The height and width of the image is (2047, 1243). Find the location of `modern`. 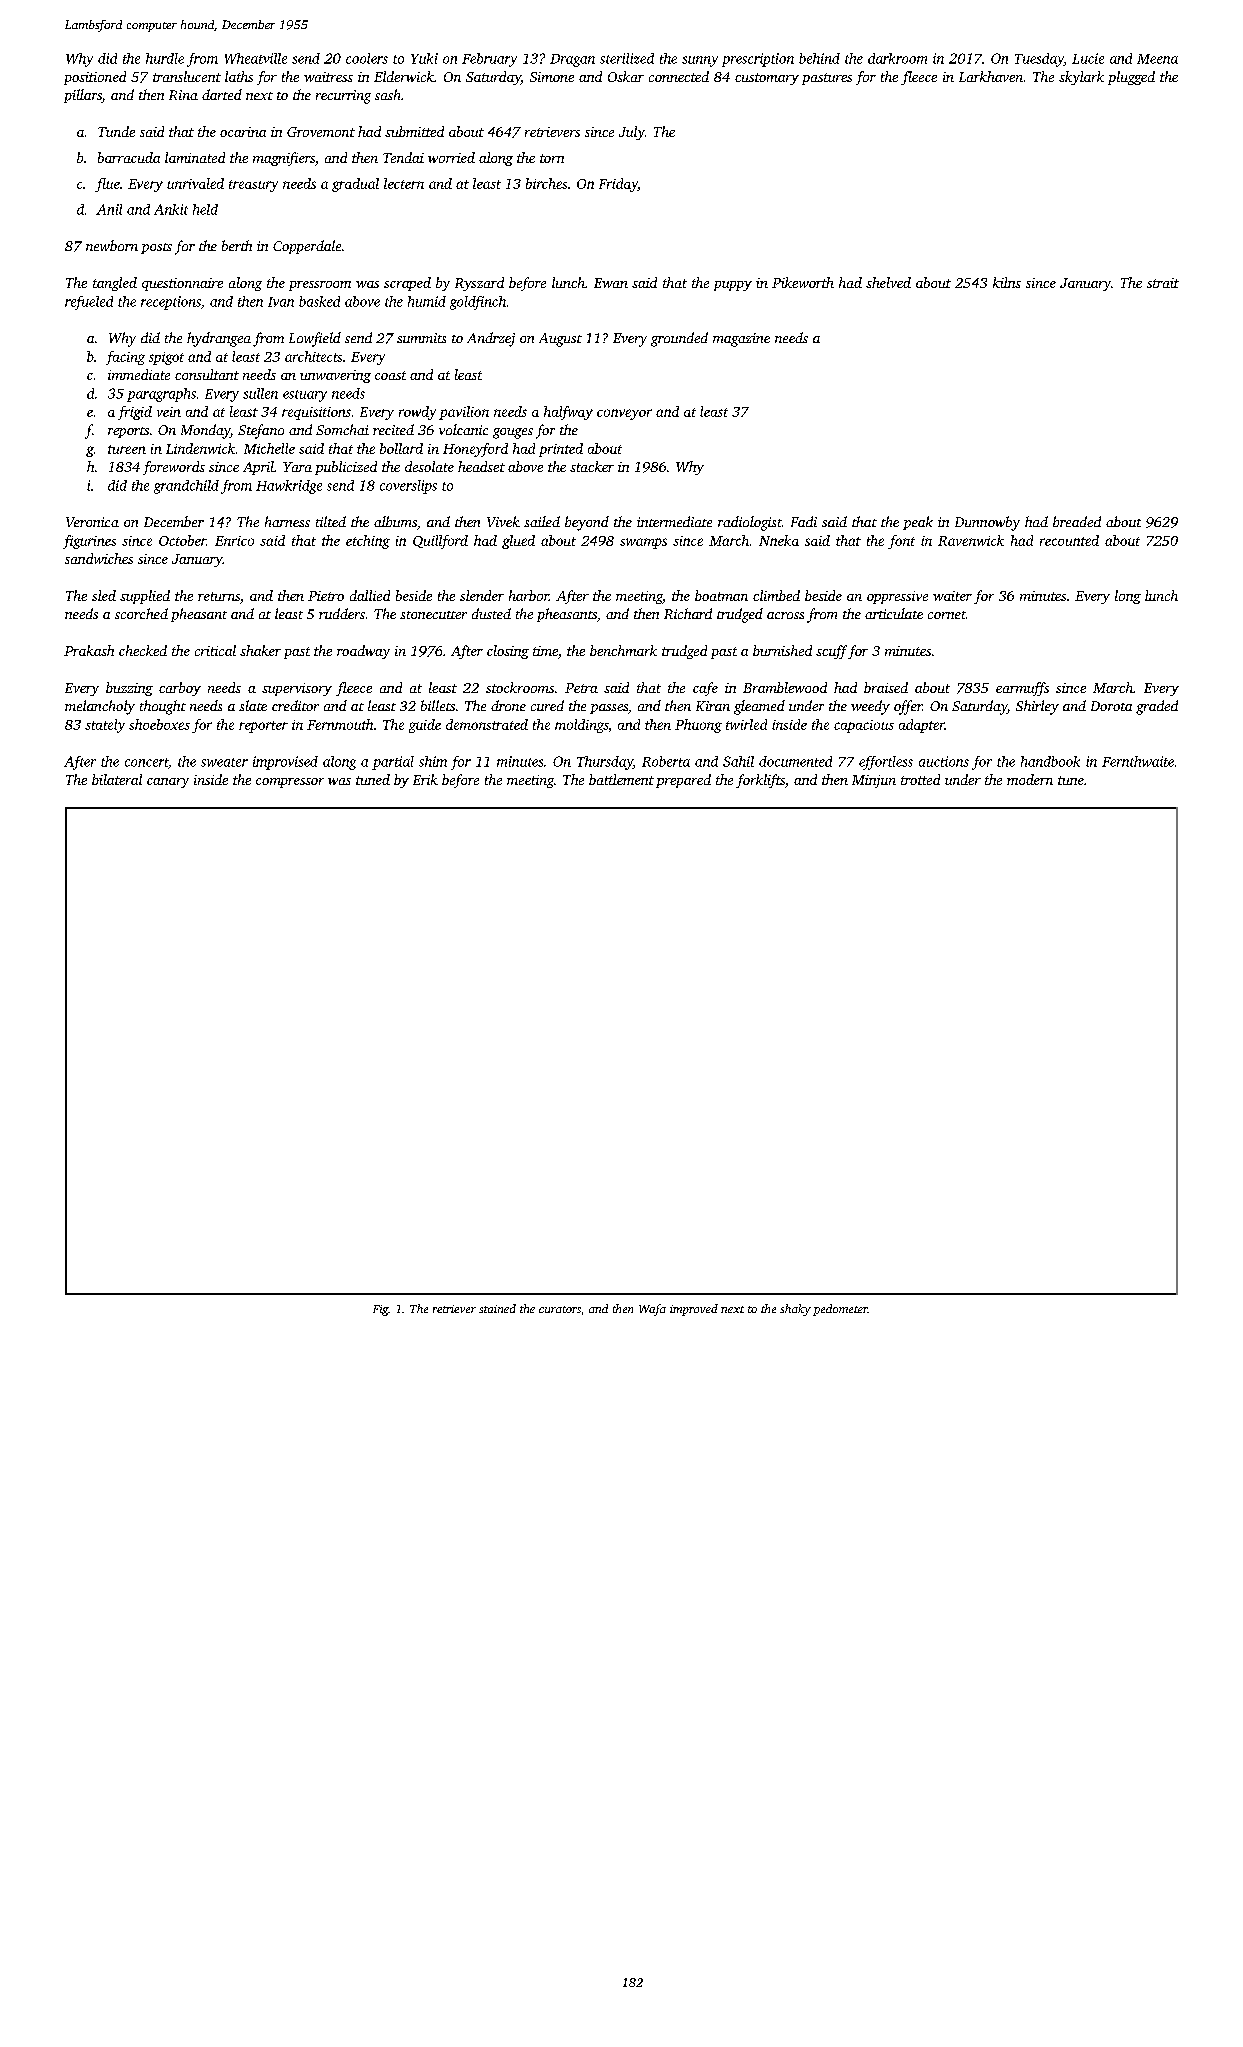

modern is located at coordinates (1030, 779).
